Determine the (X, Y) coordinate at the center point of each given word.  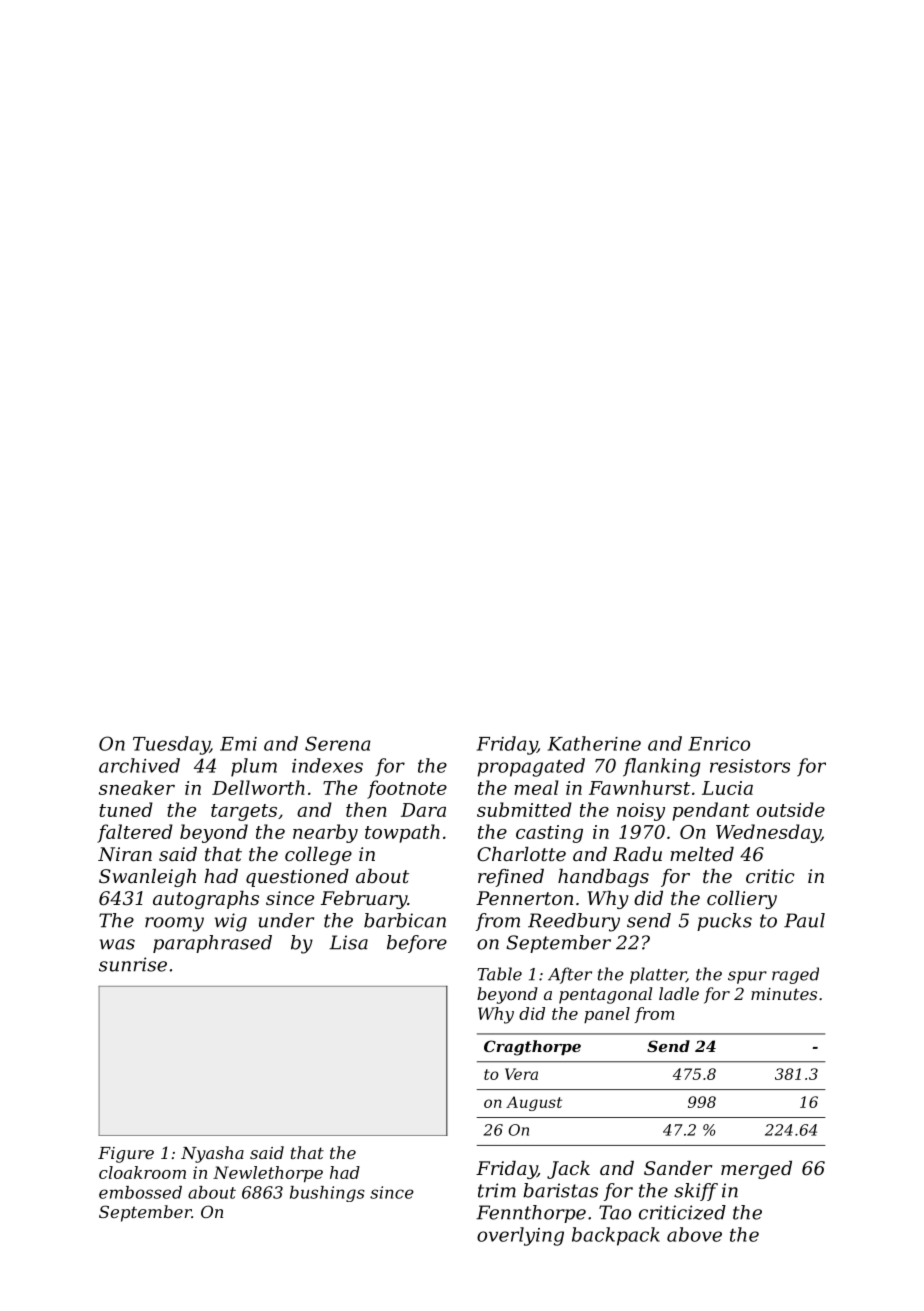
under (286, 920)
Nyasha (212, 1154)
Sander (678, 1168)
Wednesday (768, 833)
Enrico (719, 744)
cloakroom (142, 1172)
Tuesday (171, 745)
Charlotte (521, 854)
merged (756, 1170)
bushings (327, 1194)
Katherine (594, 743)
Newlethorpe (268, 1174)
